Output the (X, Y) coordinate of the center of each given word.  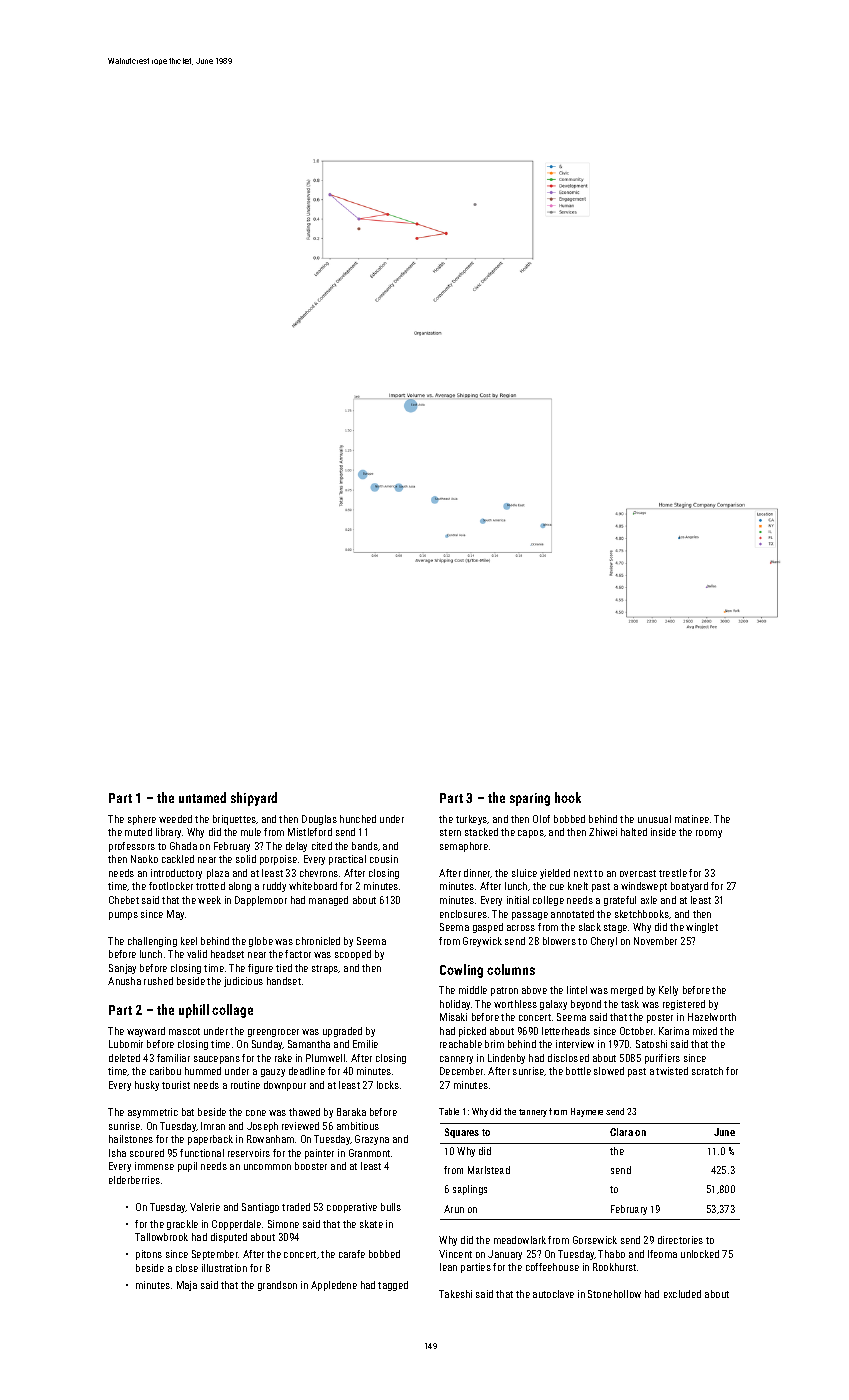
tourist (176, 1085)
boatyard (689, 887)
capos (531, 834)
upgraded (342, 1032)
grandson (277, 1286)
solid (246, 859)
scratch (707, 1071)
